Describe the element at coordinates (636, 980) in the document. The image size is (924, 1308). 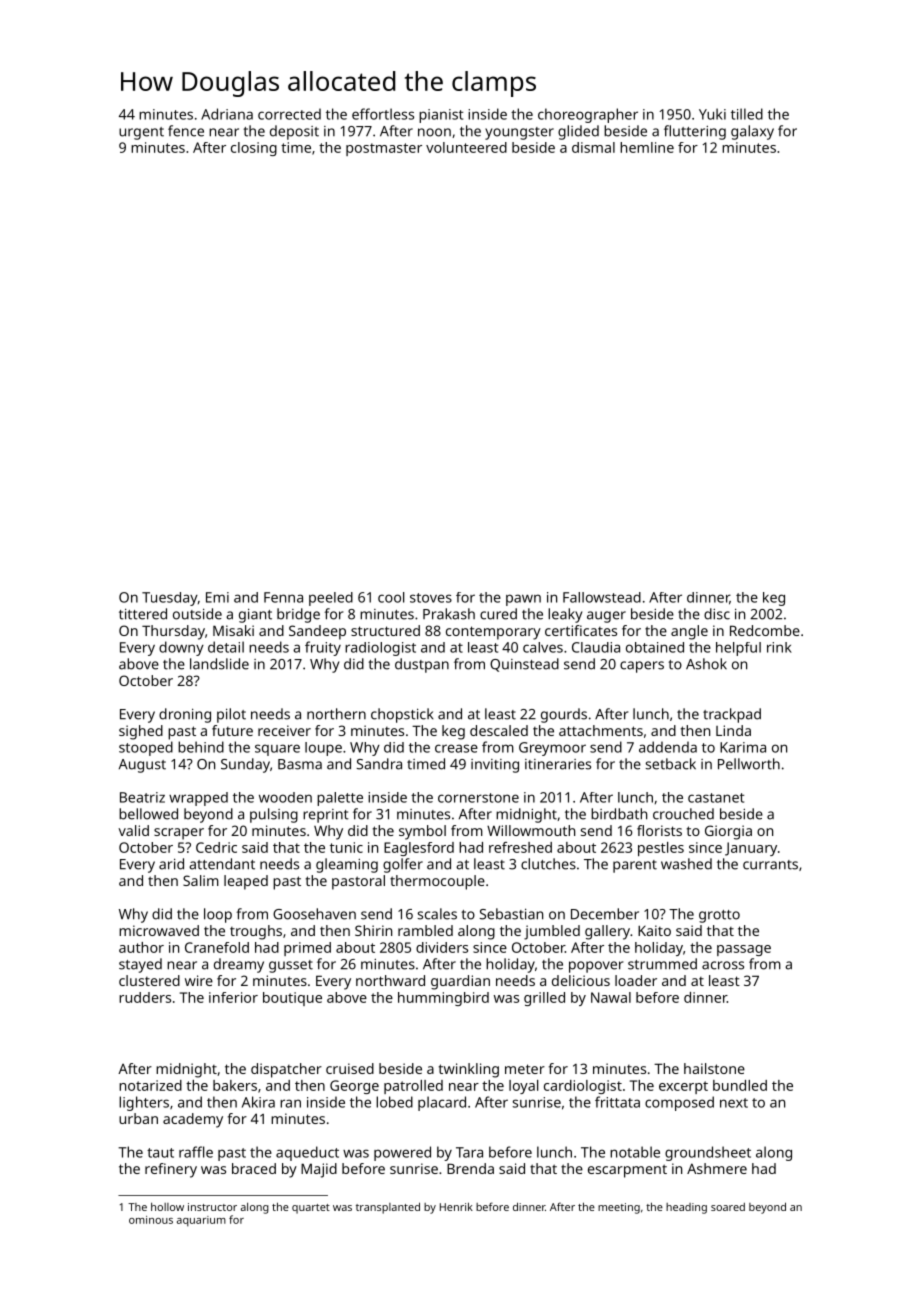
I see `loader` at that location.
